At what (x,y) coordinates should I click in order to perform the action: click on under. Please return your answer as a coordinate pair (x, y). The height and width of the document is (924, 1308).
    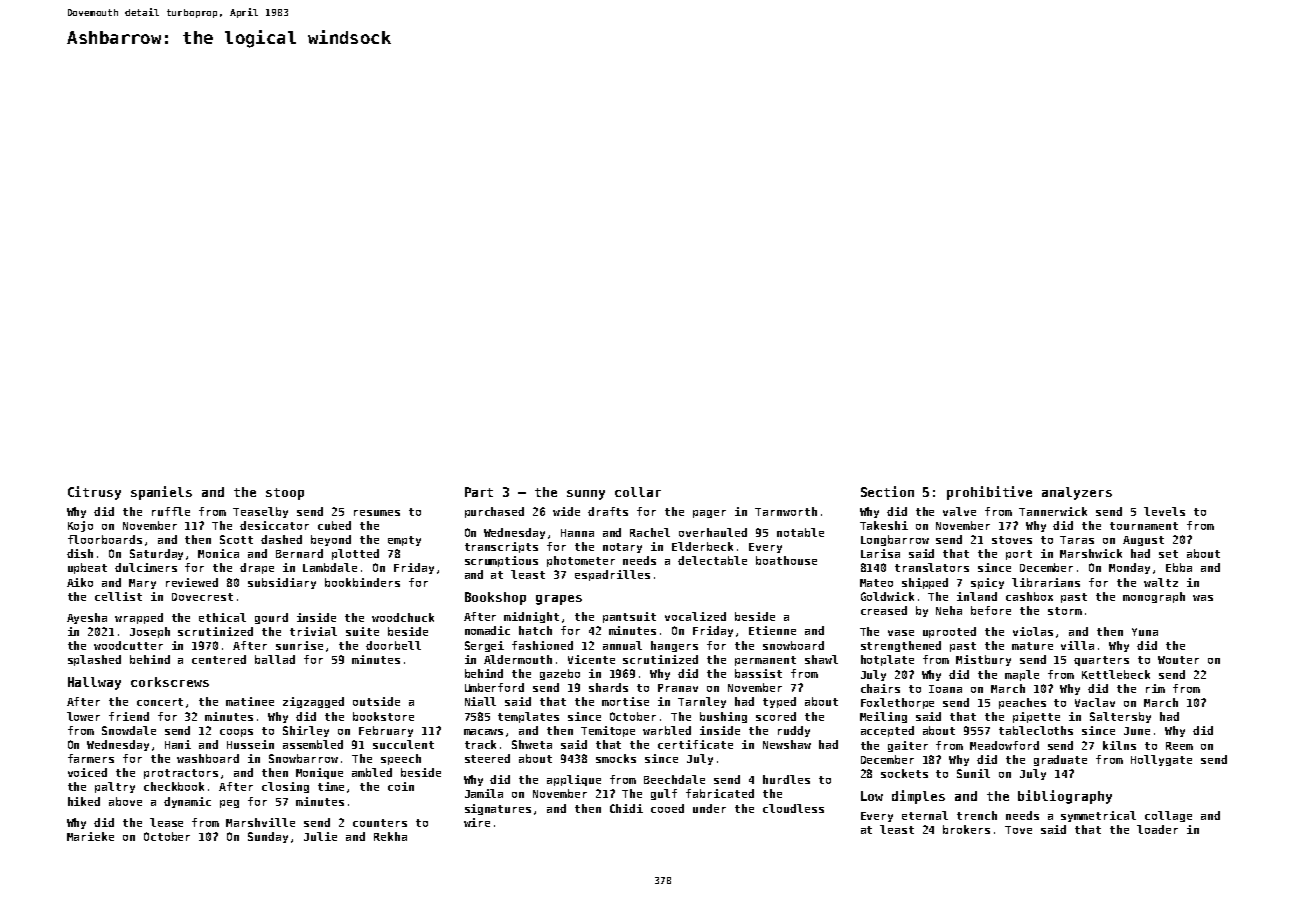
    Looking at the image, I should click on (709, 808).
